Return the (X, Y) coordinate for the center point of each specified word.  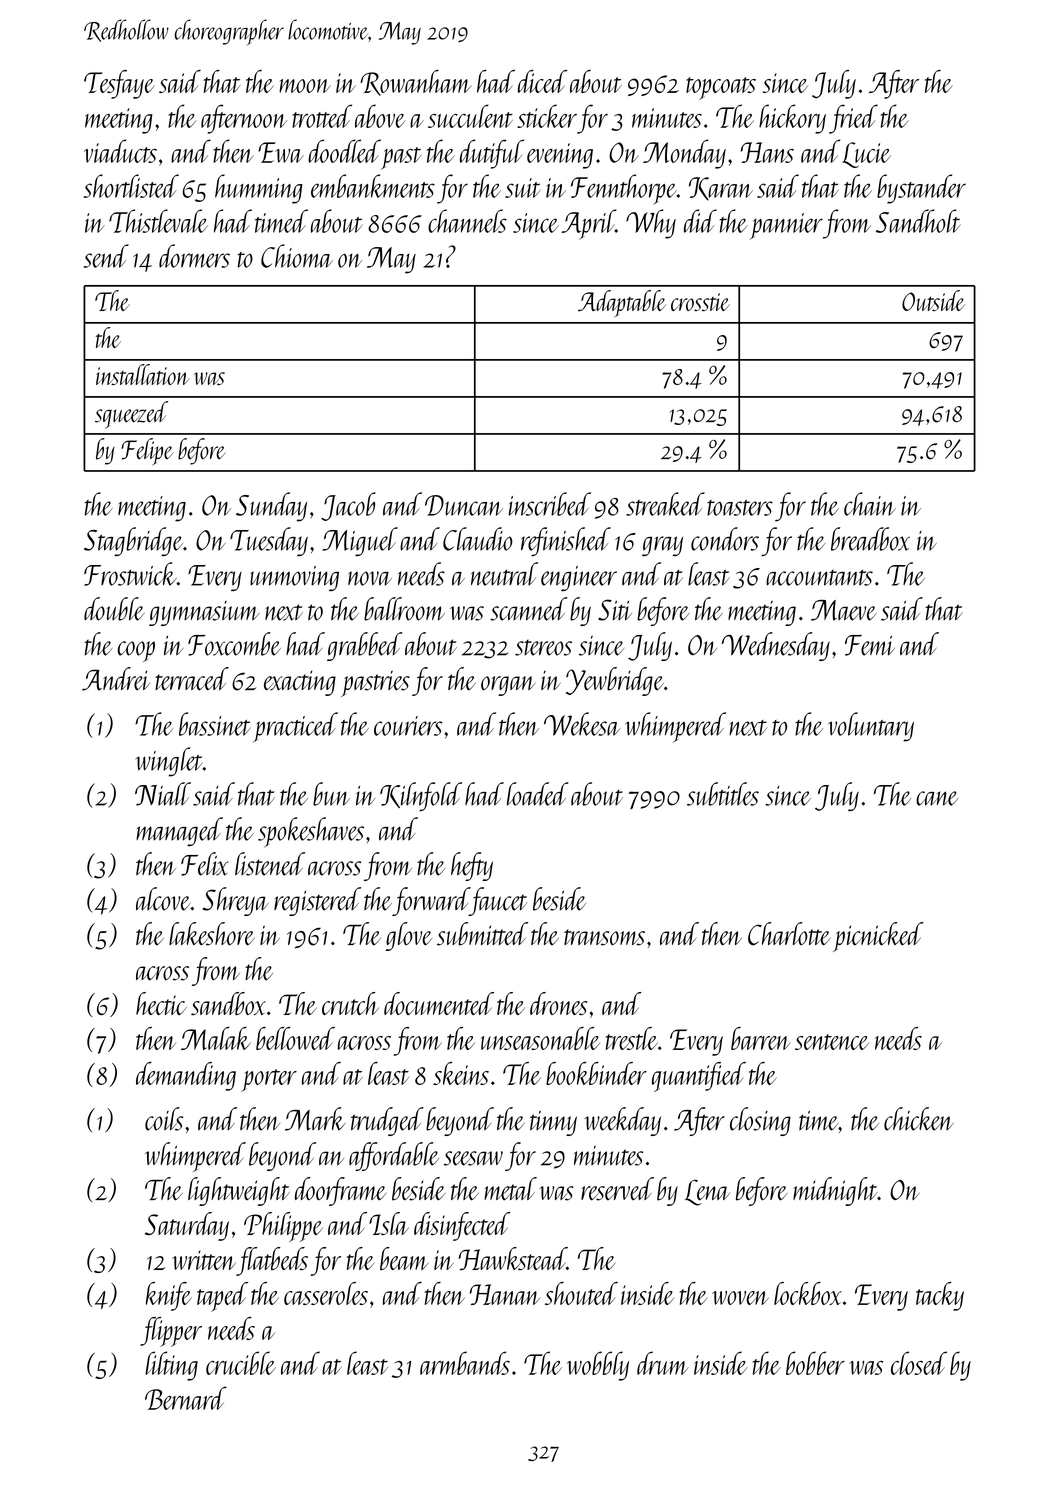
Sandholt (918, 221)
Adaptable (622, 303)
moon (305, 86)
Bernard (186, 1398)
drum (663, 1363)
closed (919, 1363)
